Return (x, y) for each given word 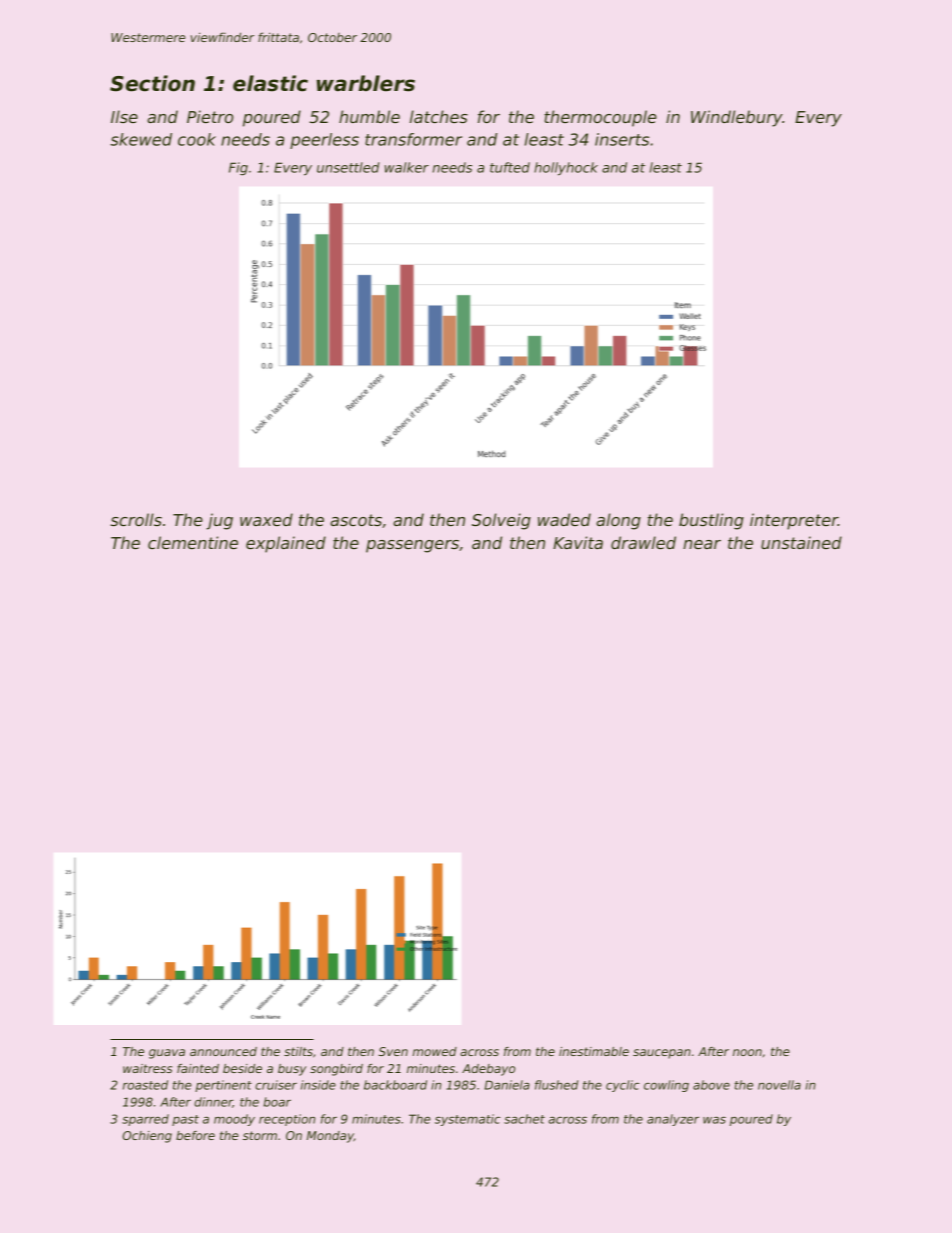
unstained (801, 542)
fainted (198, 1068)
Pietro (210, 116)
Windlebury (736, 118)
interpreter (794, 521)
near (702, 544)
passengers (412, 546)
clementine (193, 542)
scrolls (136, 519)
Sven (393, 1051)
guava (167, 1054)
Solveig (501, 521)
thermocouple (600, 118)
